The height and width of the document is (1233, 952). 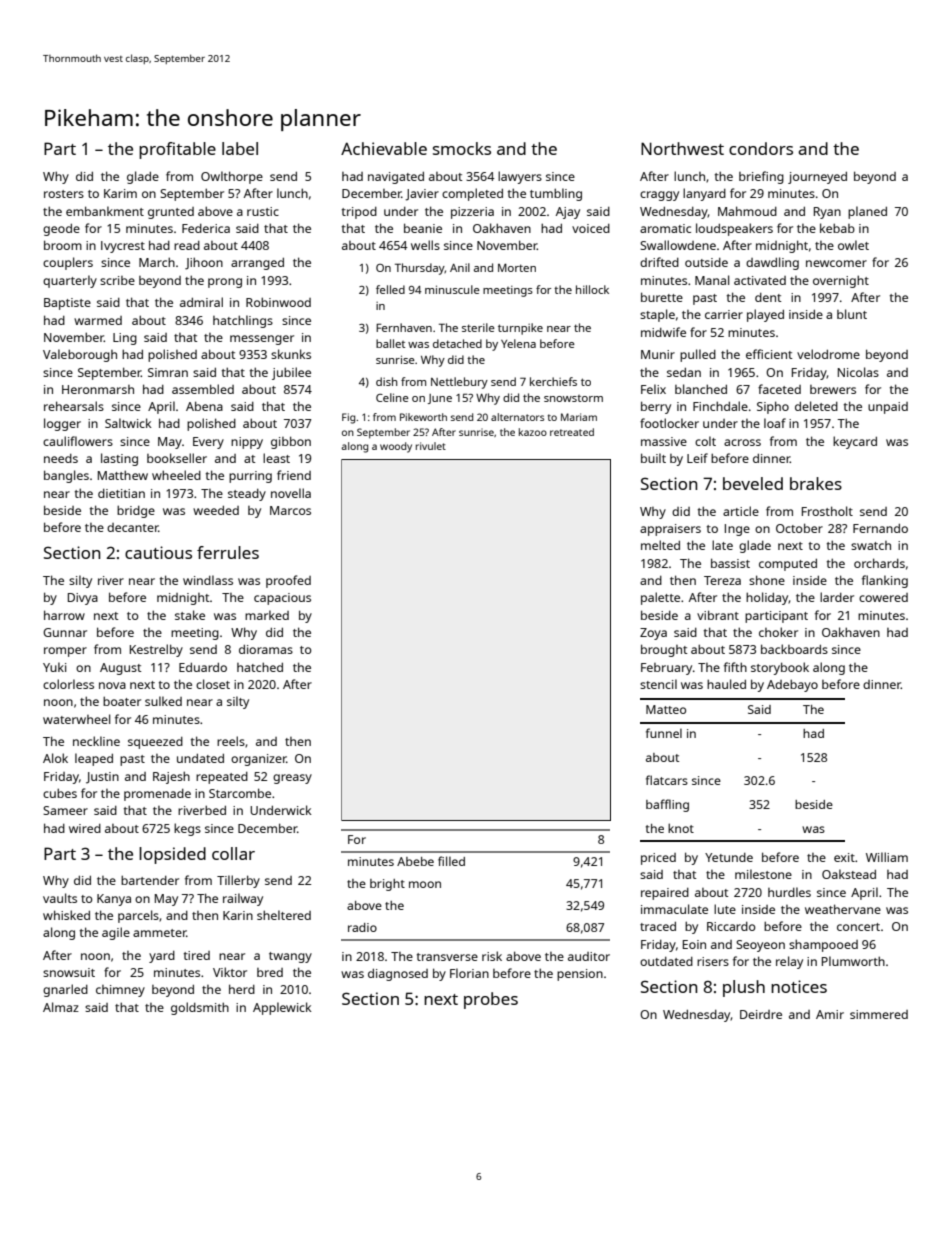 What do you see at coordinates (177, 150) in the document?
I see `profitable` at bounding box center [177, 150].
